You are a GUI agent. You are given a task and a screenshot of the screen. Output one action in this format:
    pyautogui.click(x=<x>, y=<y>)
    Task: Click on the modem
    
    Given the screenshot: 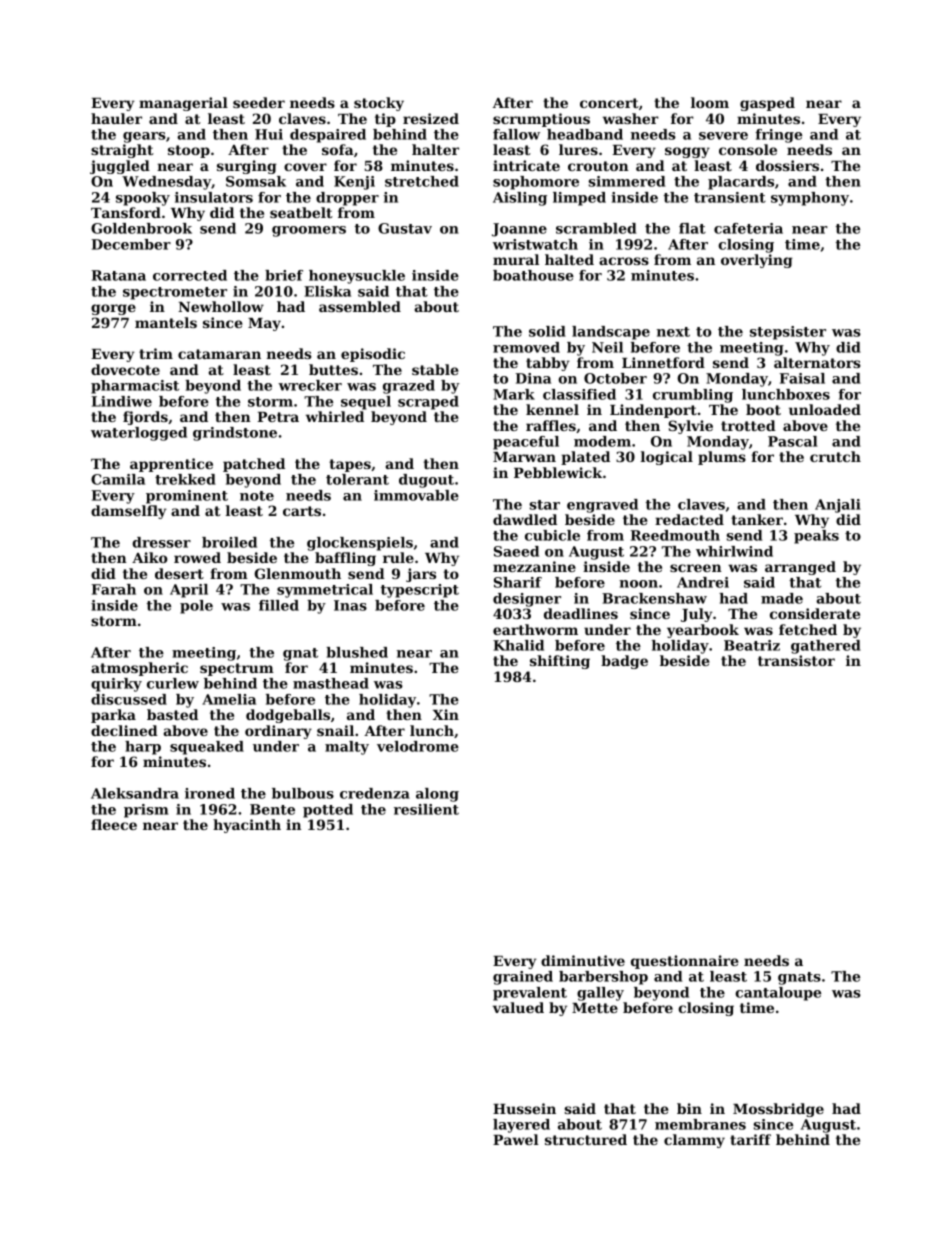 What is the action you would take?
    pyautogui.click(x=602, y=441)
